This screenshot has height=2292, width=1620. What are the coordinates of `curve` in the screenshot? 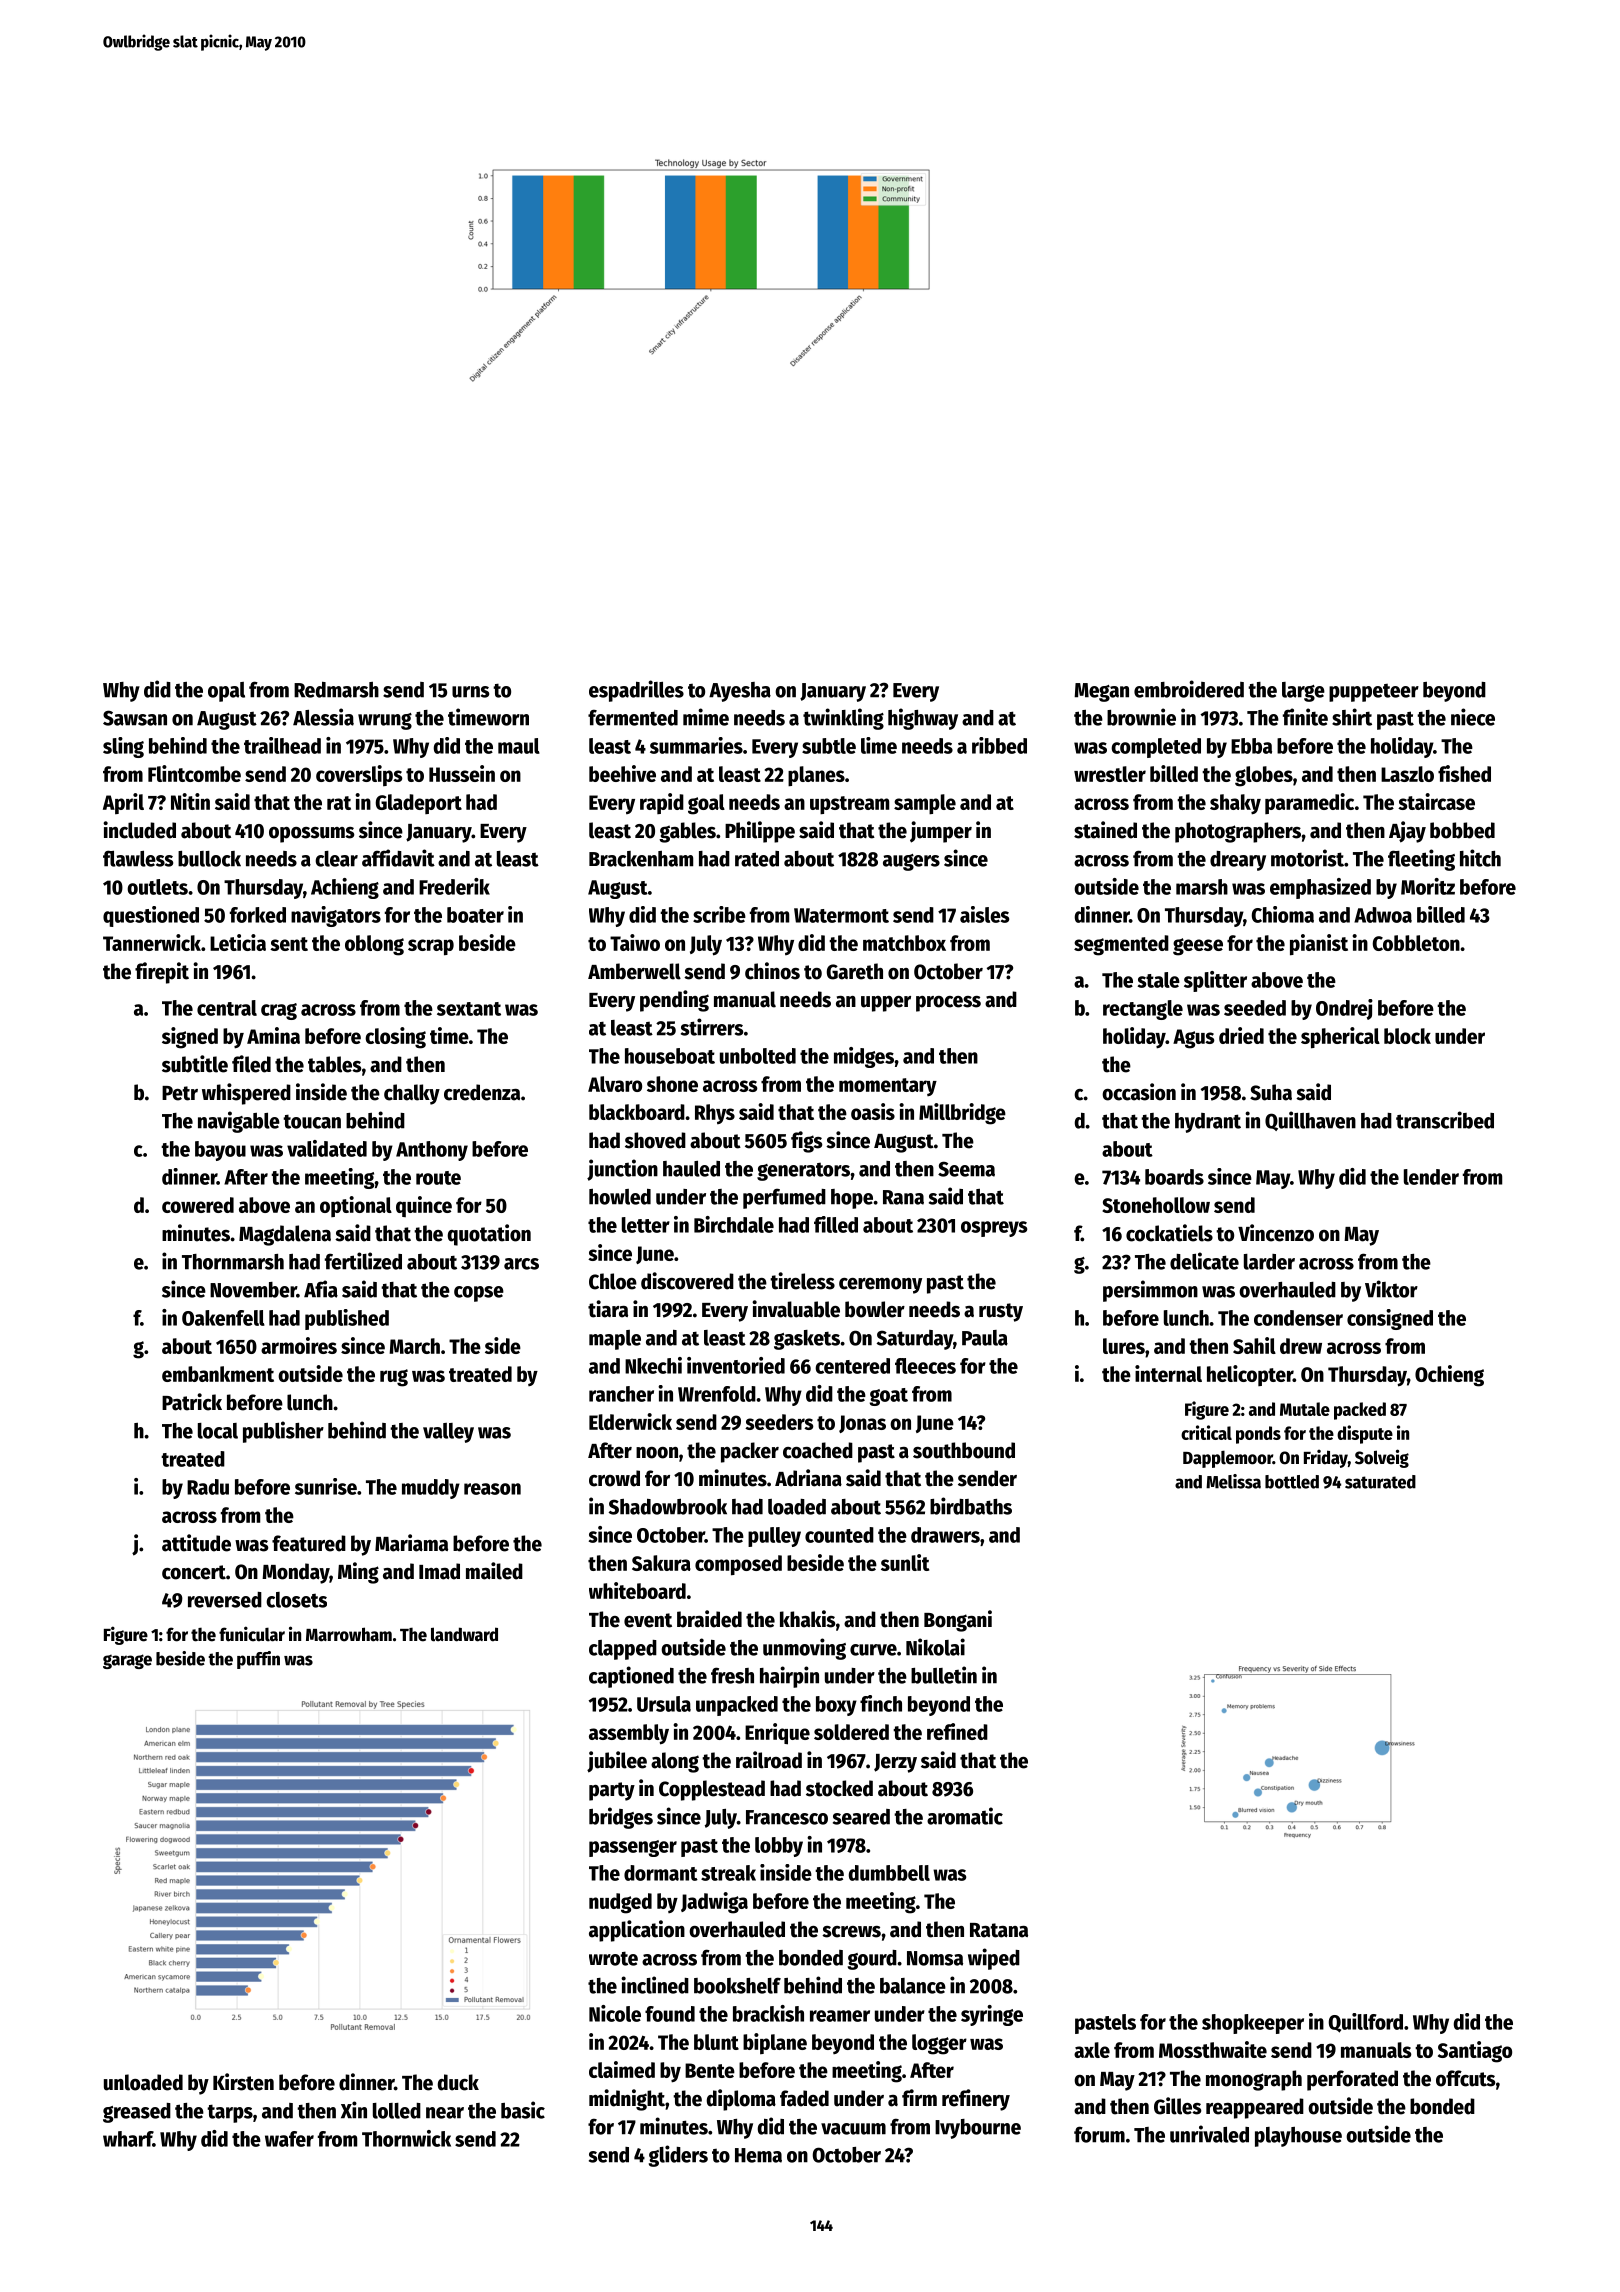 It's located at (873, 1650).
